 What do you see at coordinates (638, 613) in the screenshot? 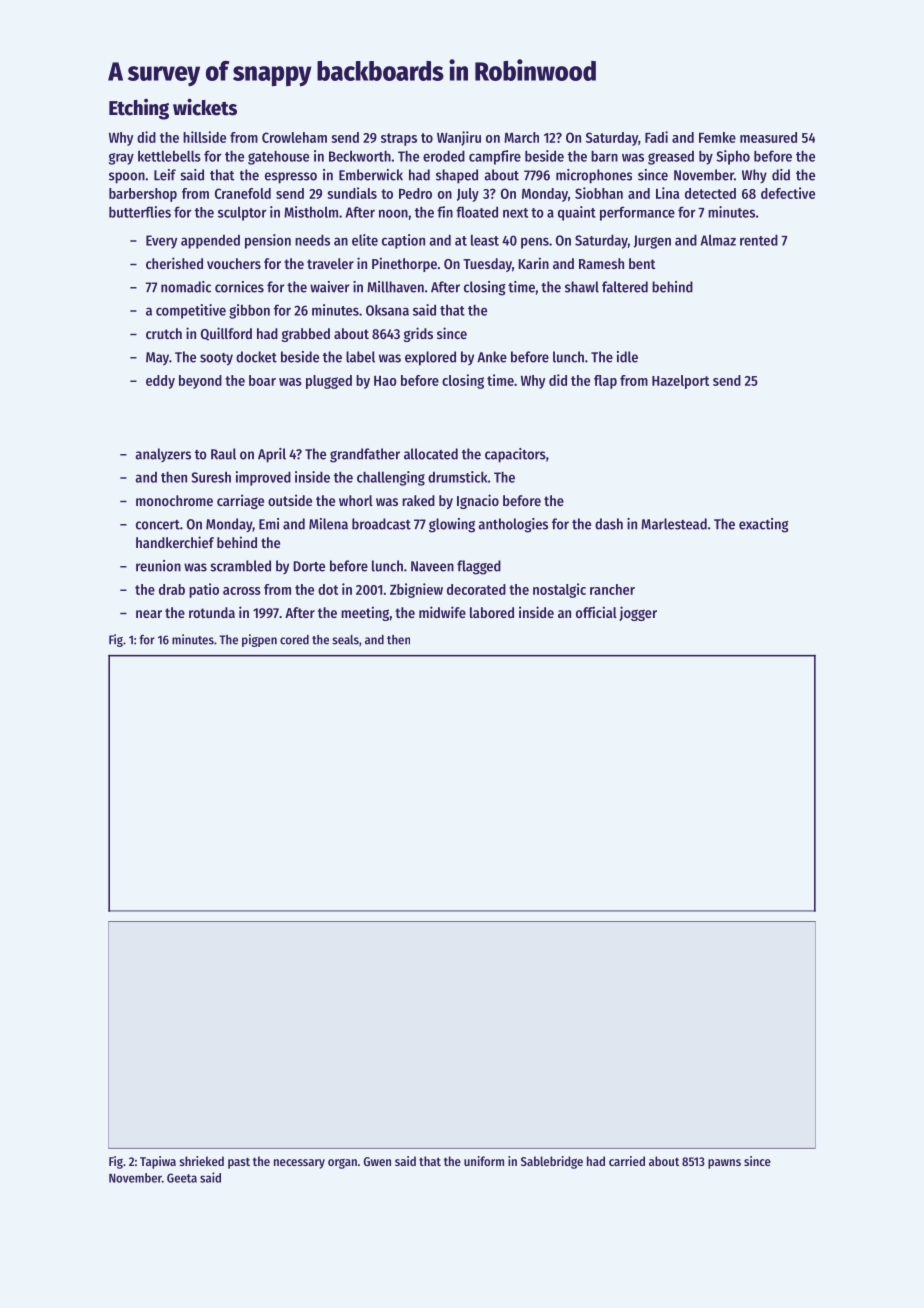
I see `jogger` at bounding box center [638, 613].
